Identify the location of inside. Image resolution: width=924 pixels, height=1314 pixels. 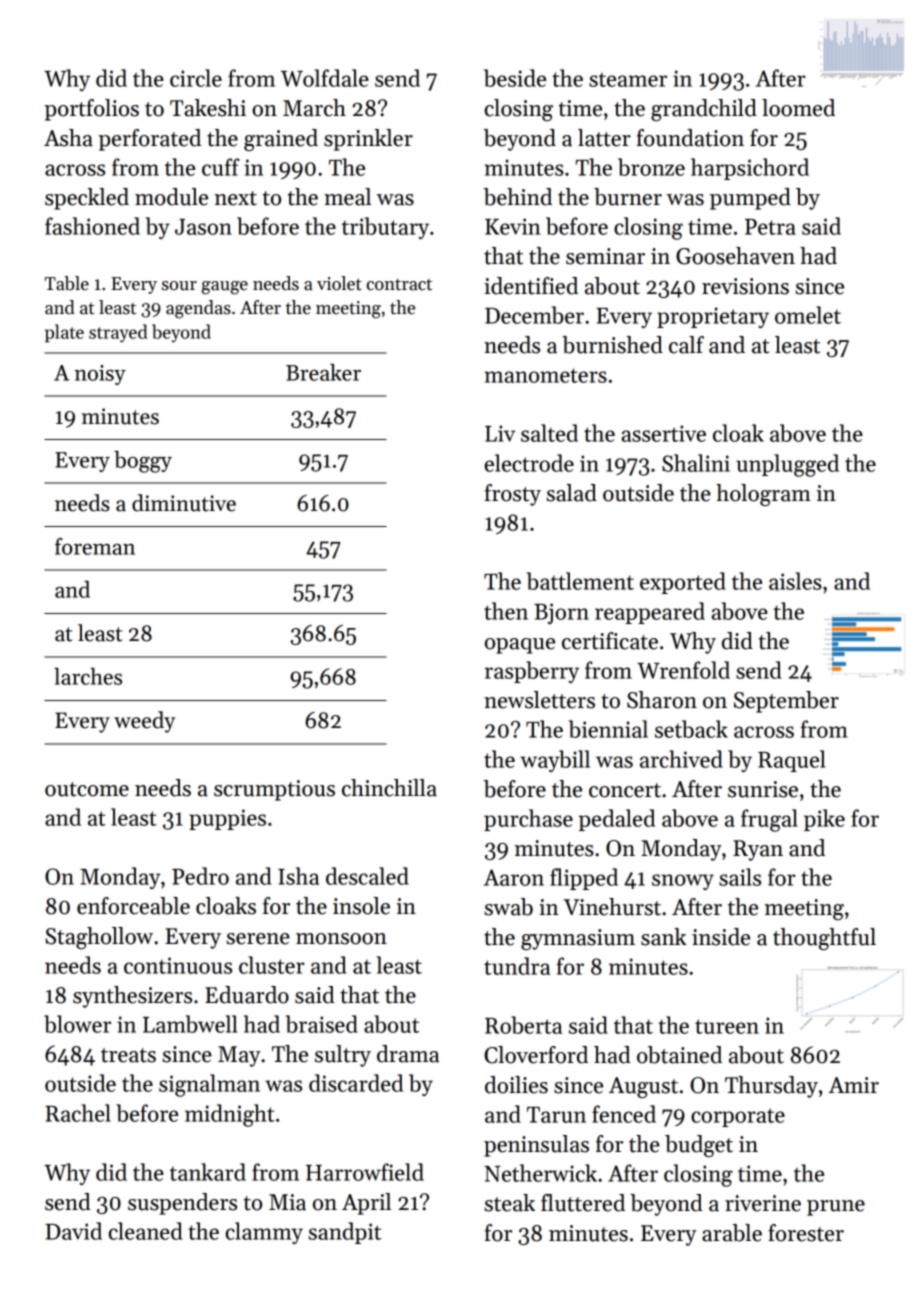
(721, 937).
